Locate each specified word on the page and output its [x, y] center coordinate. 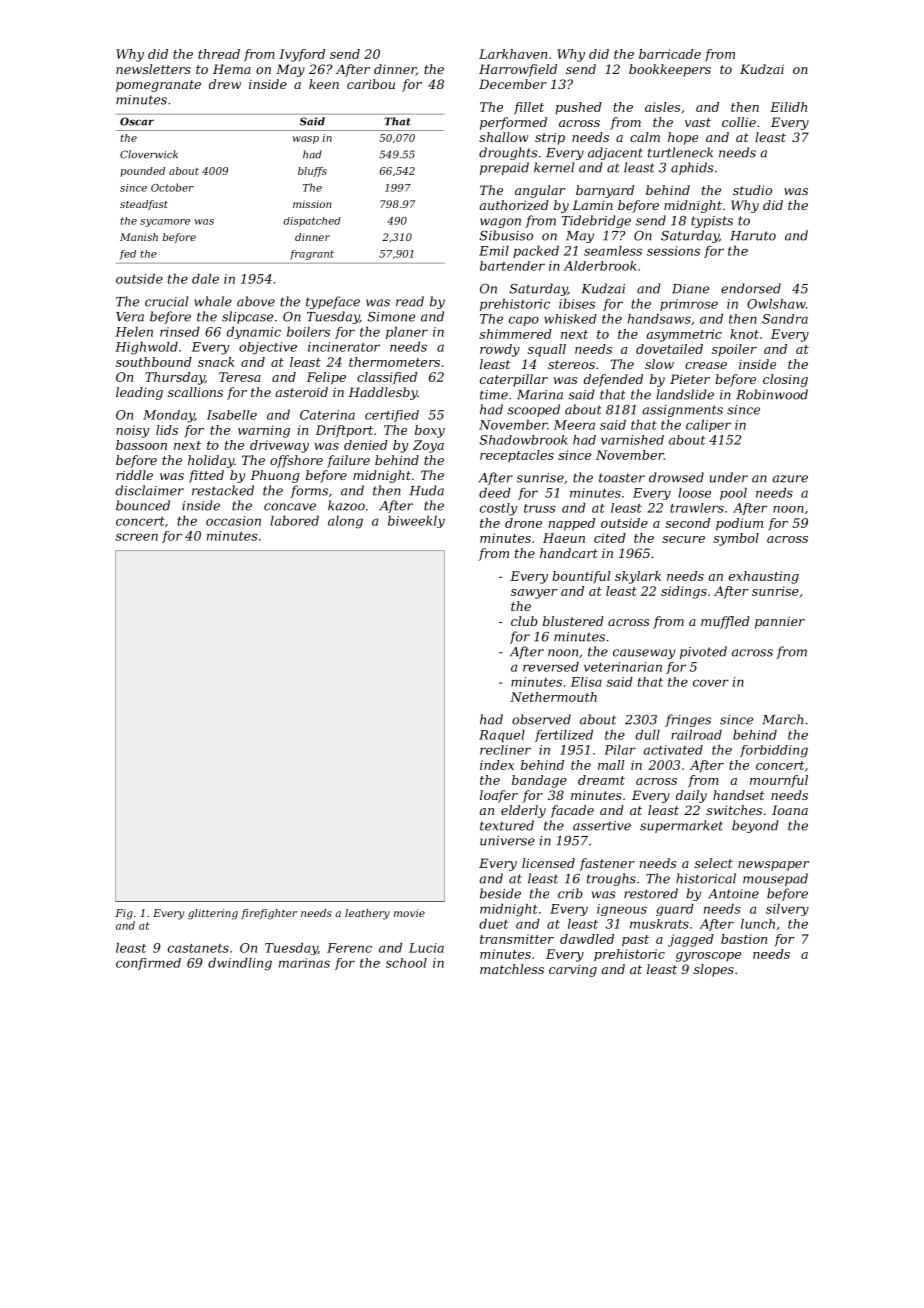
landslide [685, 394]
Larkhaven [513, 54]
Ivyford [302, 55]
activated [673, 750]
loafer [499, 796]
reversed [551, 667]
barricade [670, 54]
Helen [134, 332]
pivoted [703, 652]
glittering [213, 914]
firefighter [269, 914]
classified [387, 378]
